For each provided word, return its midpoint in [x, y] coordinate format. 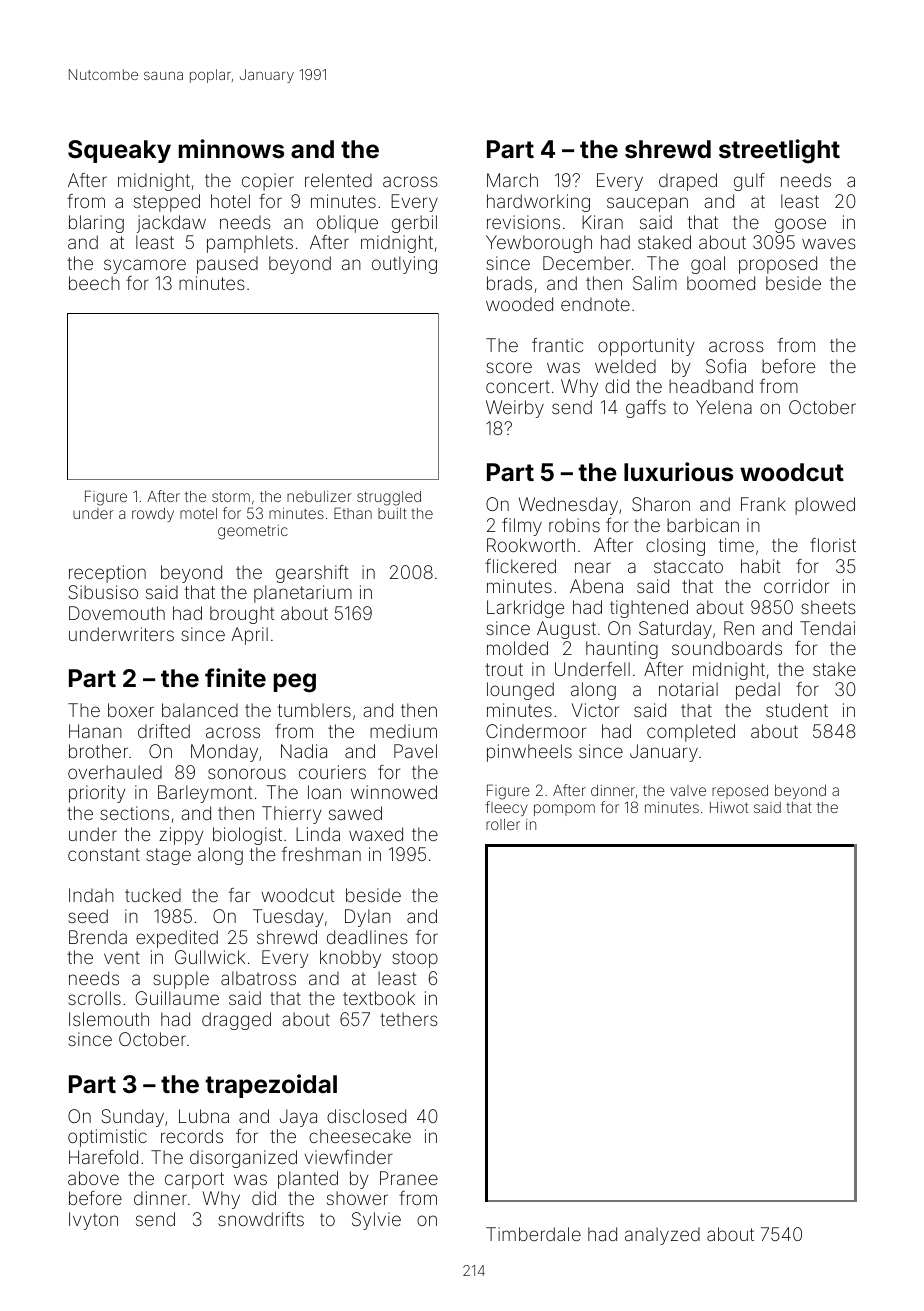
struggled [389, 498]
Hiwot [729, 807]
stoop [415, 959]
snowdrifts [261, 1219]
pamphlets [250, 244]
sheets [828, 607]
